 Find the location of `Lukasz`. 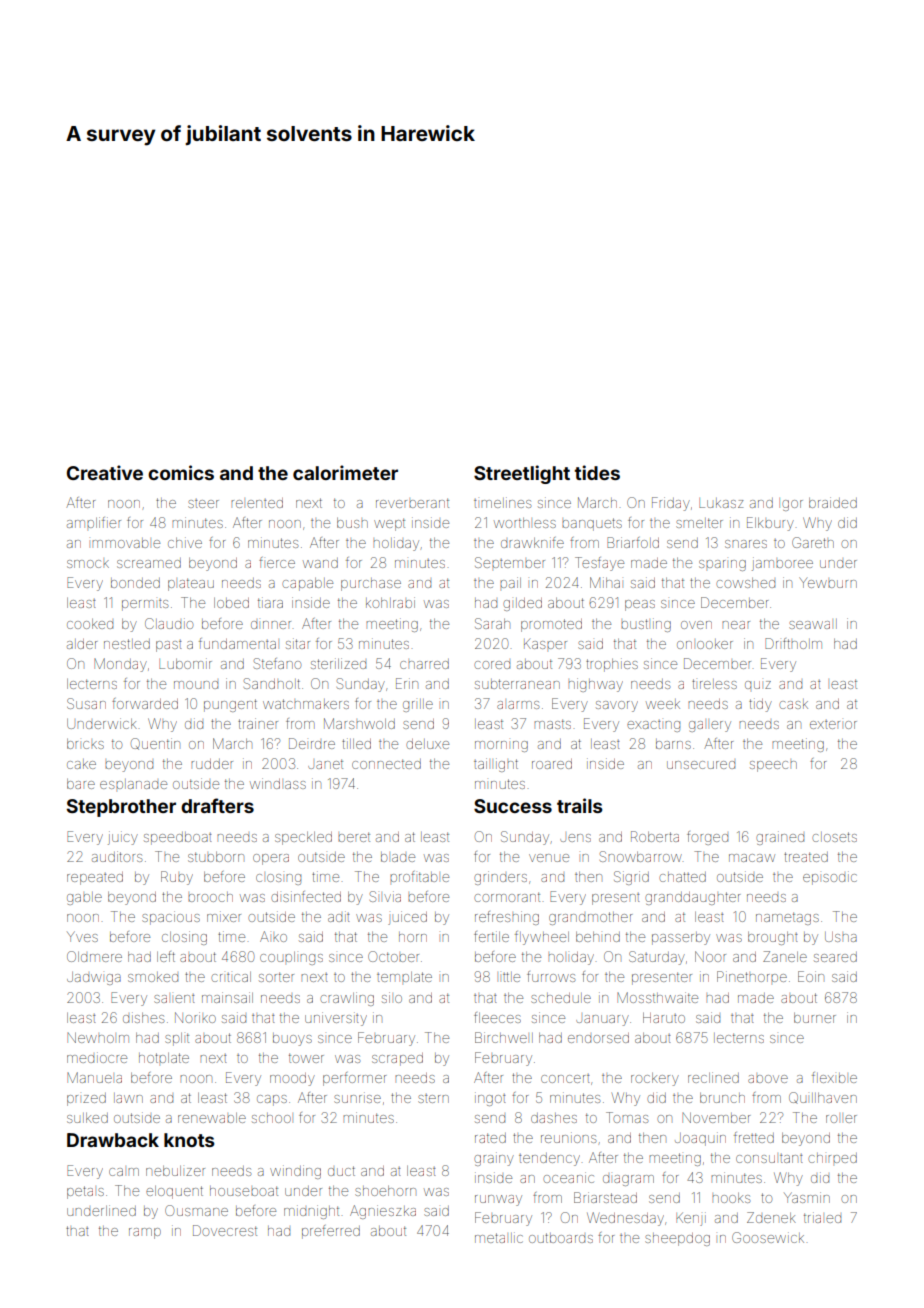

Lukasz is located at coordinates (721, 503).
